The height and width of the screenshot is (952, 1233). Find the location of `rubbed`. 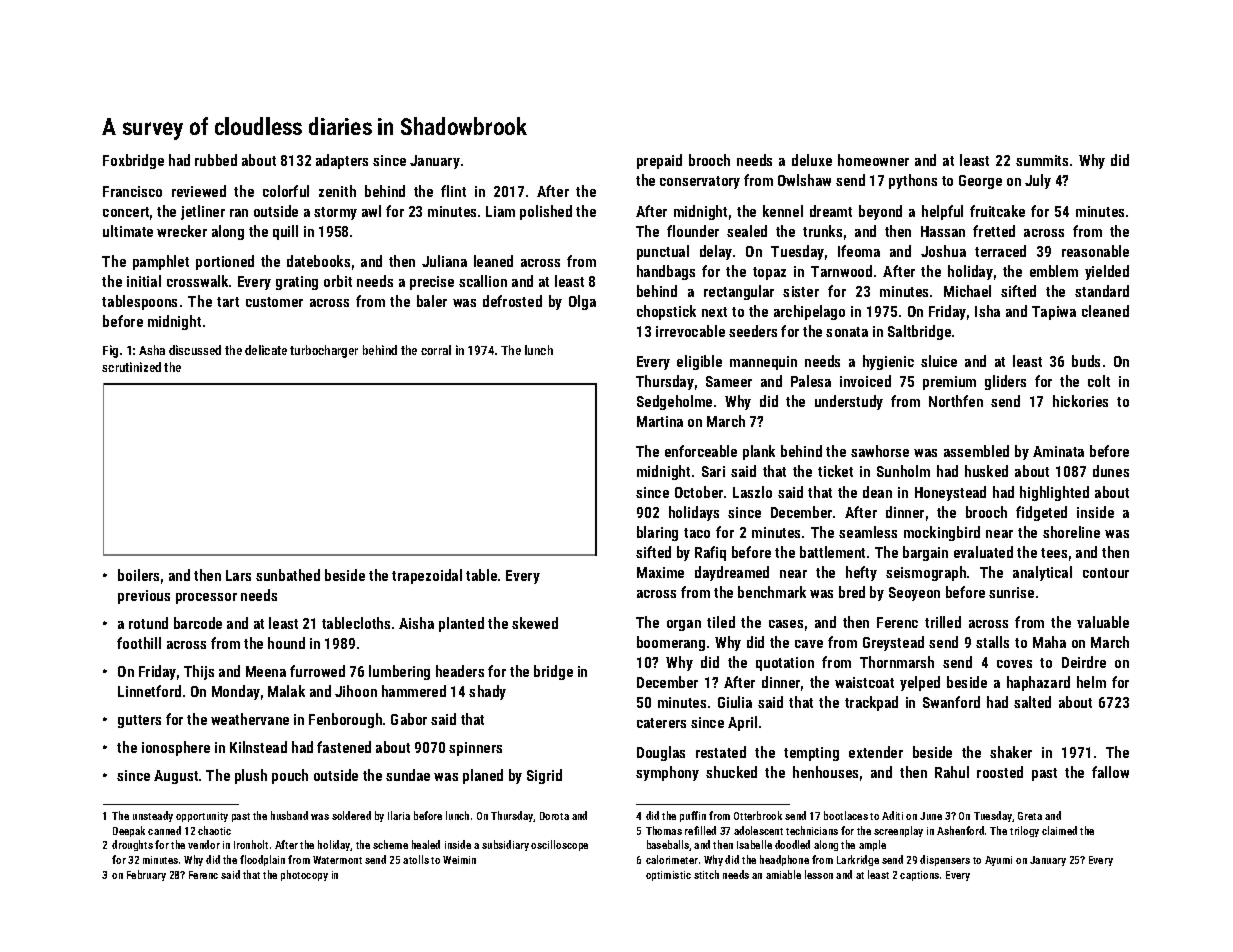

rubbed is located at coordinates (216, 160).
